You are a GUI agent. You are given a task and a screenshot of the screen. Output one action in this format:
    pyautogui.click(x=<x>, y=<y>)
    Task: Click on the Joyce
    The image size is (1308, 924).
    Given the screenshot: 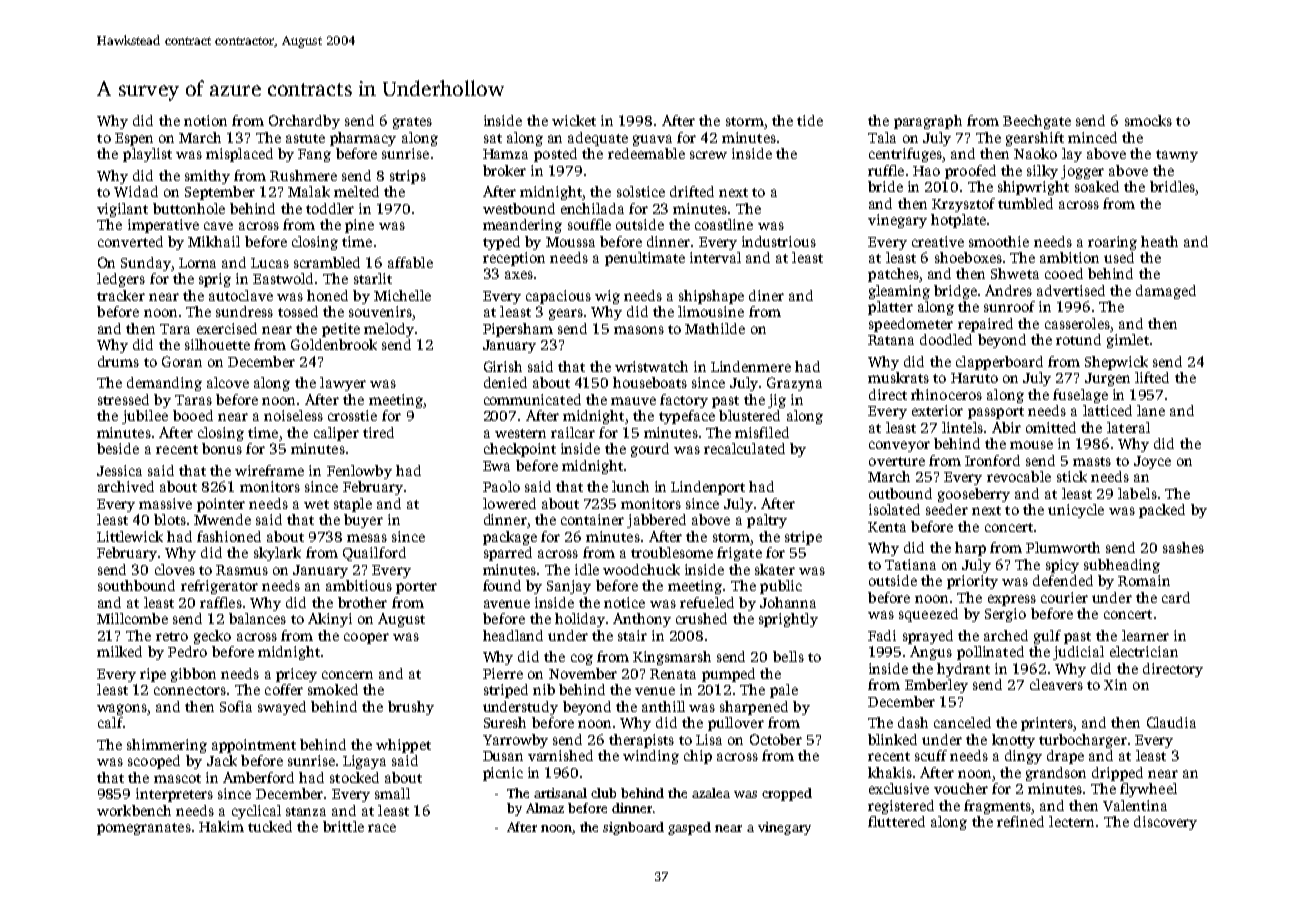 What is the action you would take?
    pyautogui.click(x=1152, y=462)
